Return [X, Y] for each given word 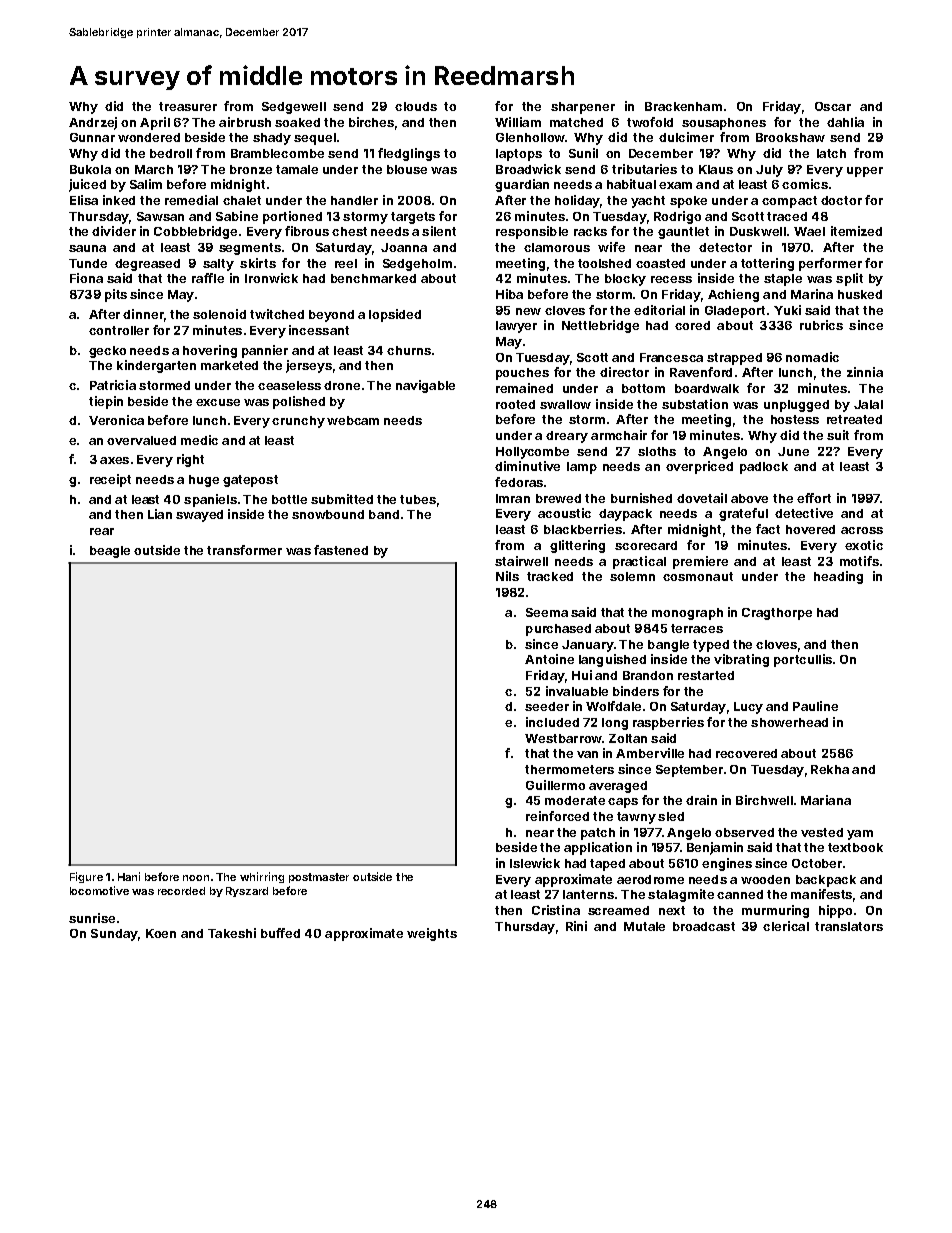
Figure [86, 877]
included [552, 722]
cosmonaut [698, 576]
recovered [746, 753]
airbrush [245, 122]
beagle [110, 552]
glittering [577, 546]
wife [611, 247]
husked [860, 294]
